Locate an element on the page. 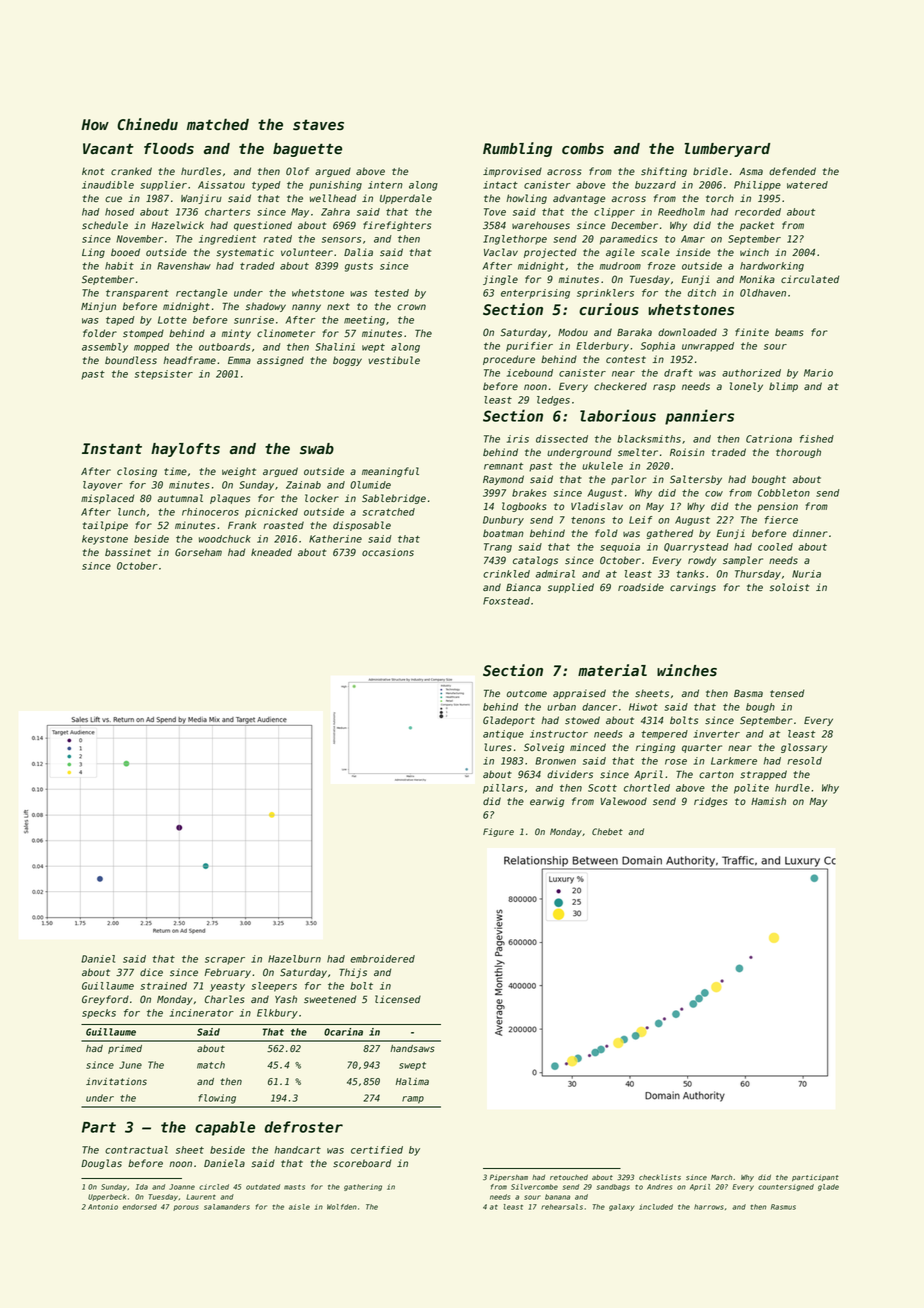  advantage is located at coordinates (579, 199).
